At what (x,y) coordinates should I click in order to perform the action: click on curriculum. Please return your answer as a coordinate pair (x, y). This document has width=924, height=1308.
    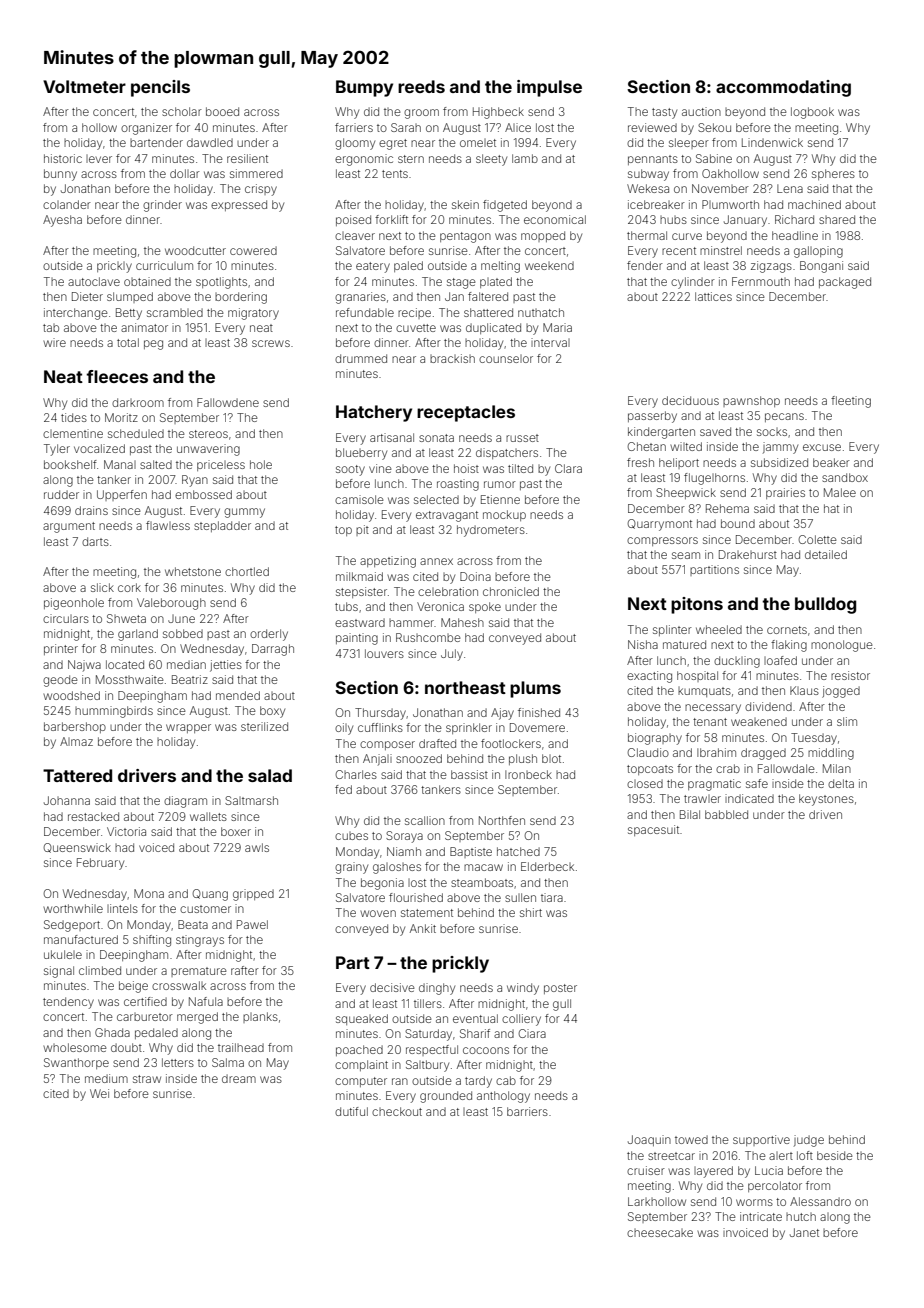
    Looking at the image, I should click on (164, 265).
